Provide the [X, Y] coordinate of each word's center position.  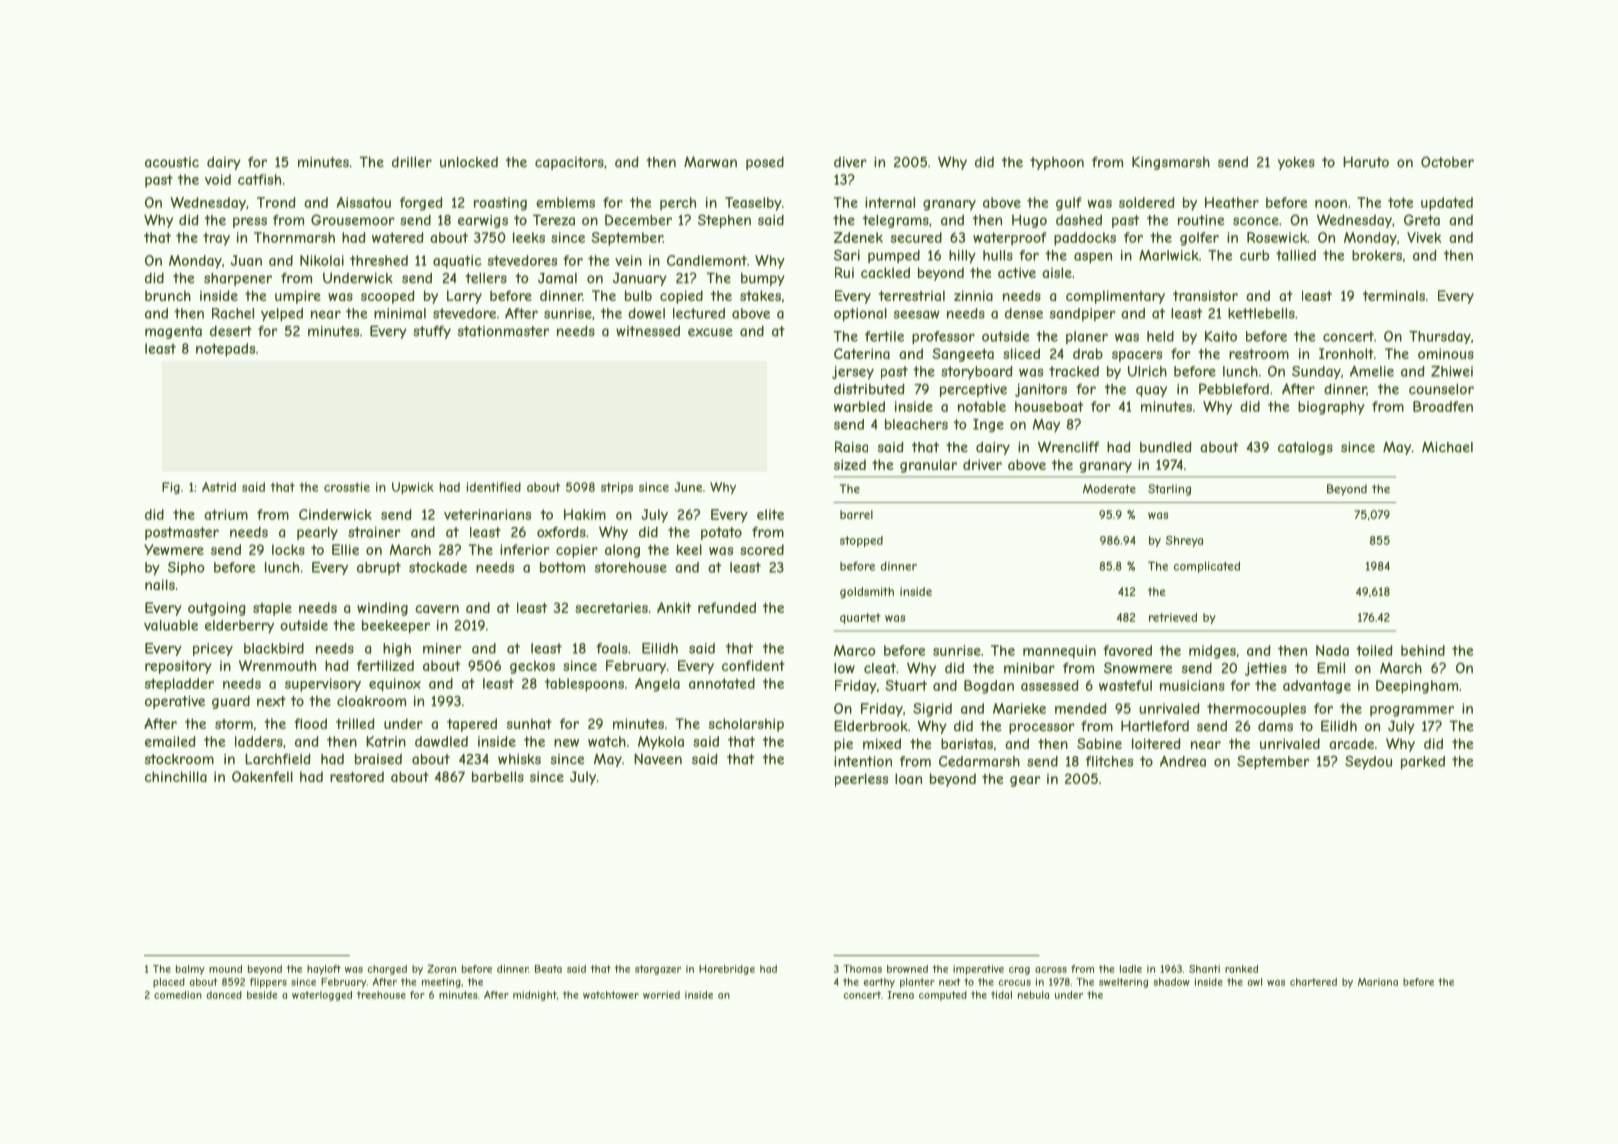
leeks [529, 237]
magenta [173, 332]
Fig [171, 488]
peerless [861, 780]
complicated [1207, 567]
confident [753, 665]
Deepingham [1417, 687]
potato [721, 533]
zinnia [973, 295]
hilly [962, 257]
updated [1447, 204]
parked [1423, 763]
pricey [213, 649]
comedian [178, 995]
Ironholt [1346, 353]
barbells [498, 776]
